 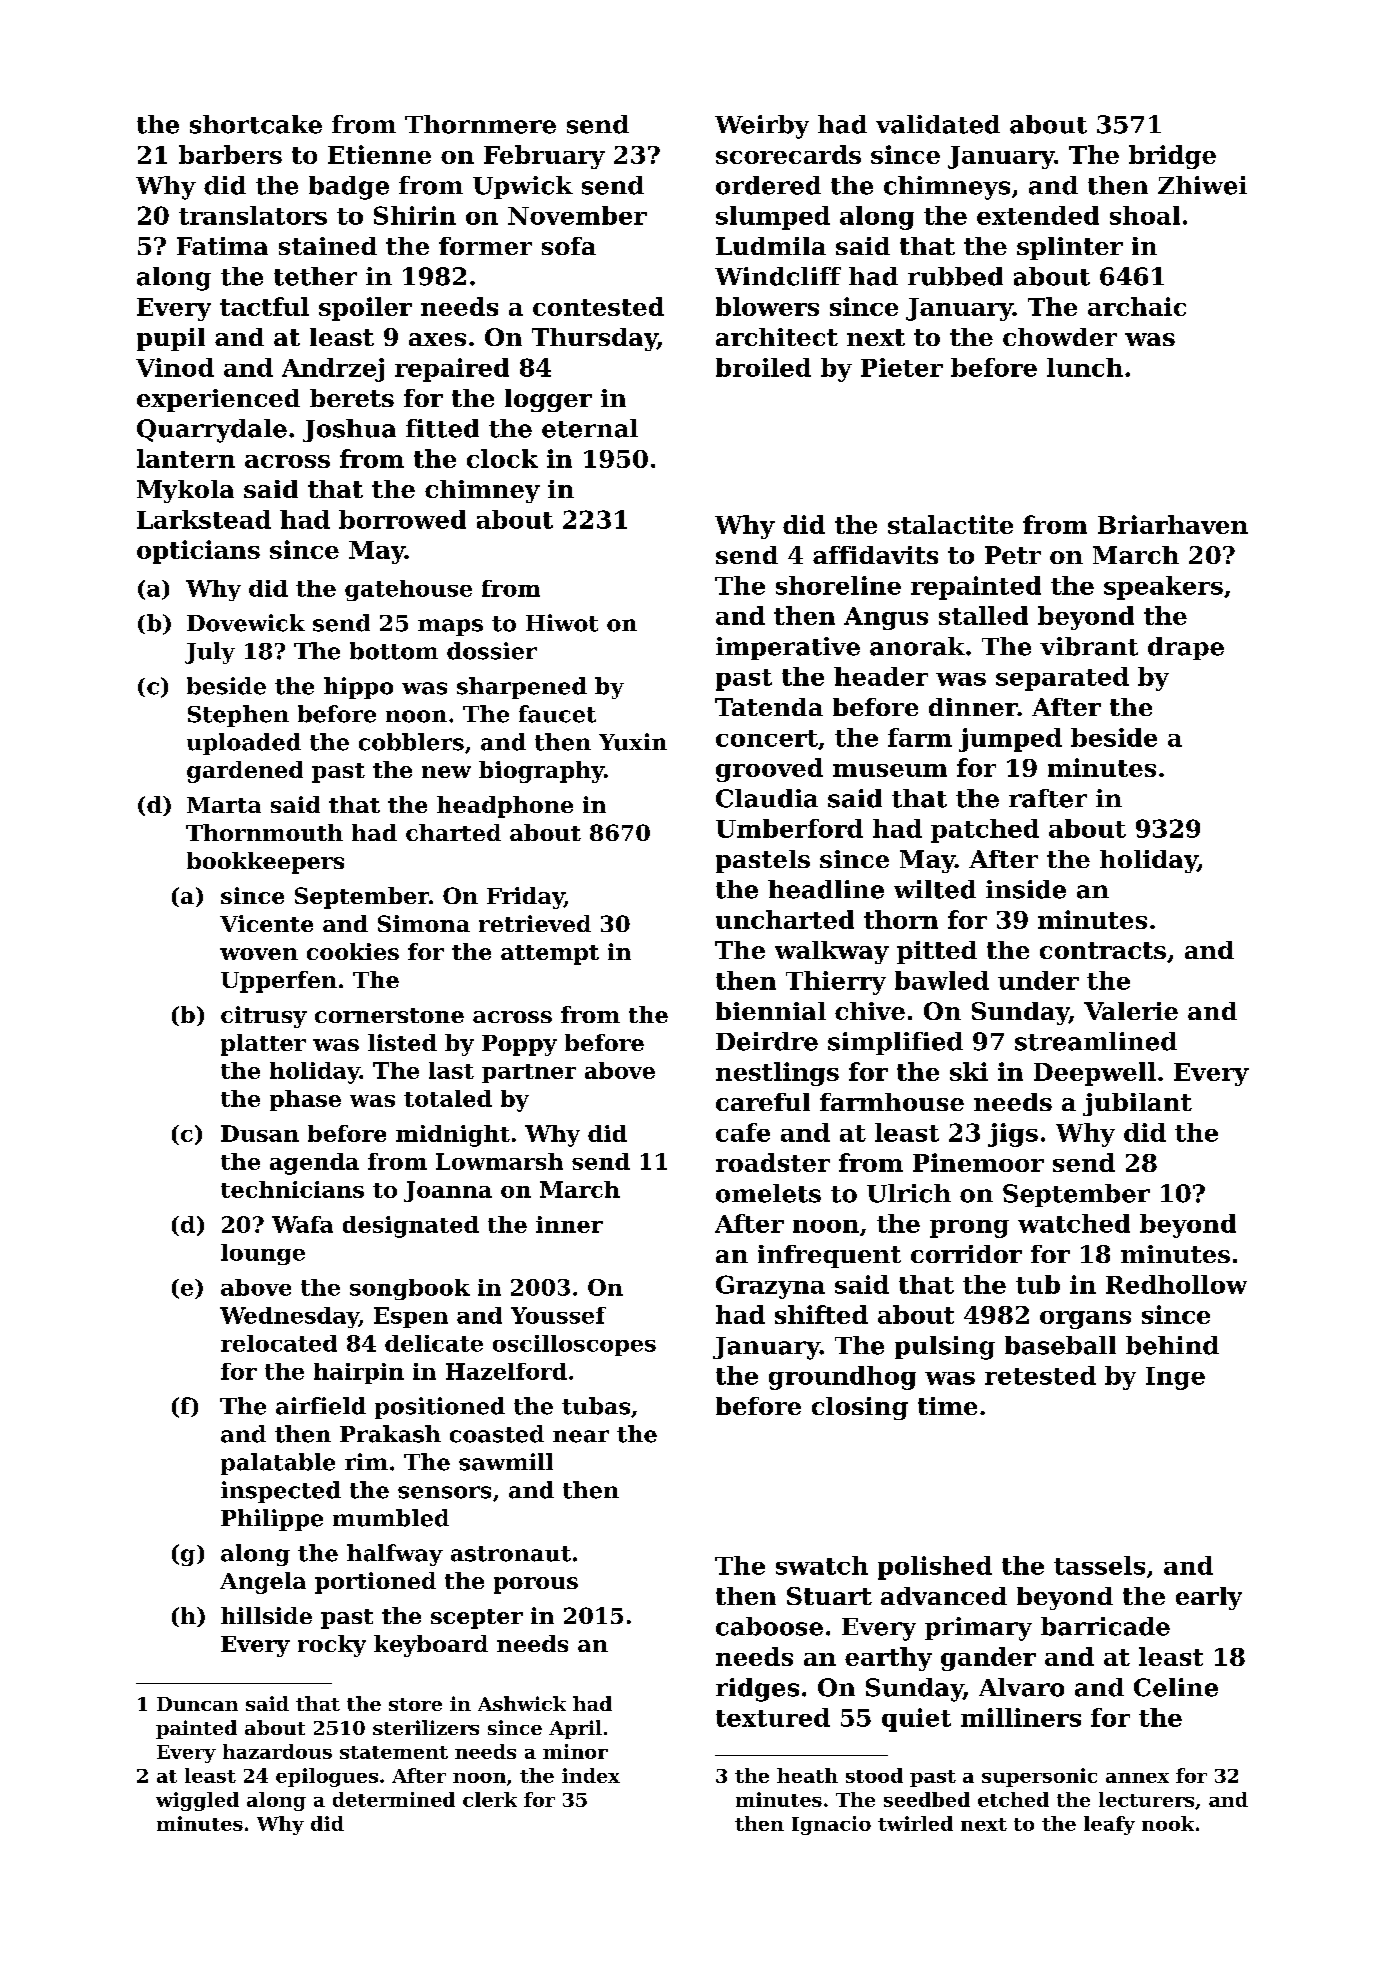 I want to click on nook, so click(x=1168, y=1823).
